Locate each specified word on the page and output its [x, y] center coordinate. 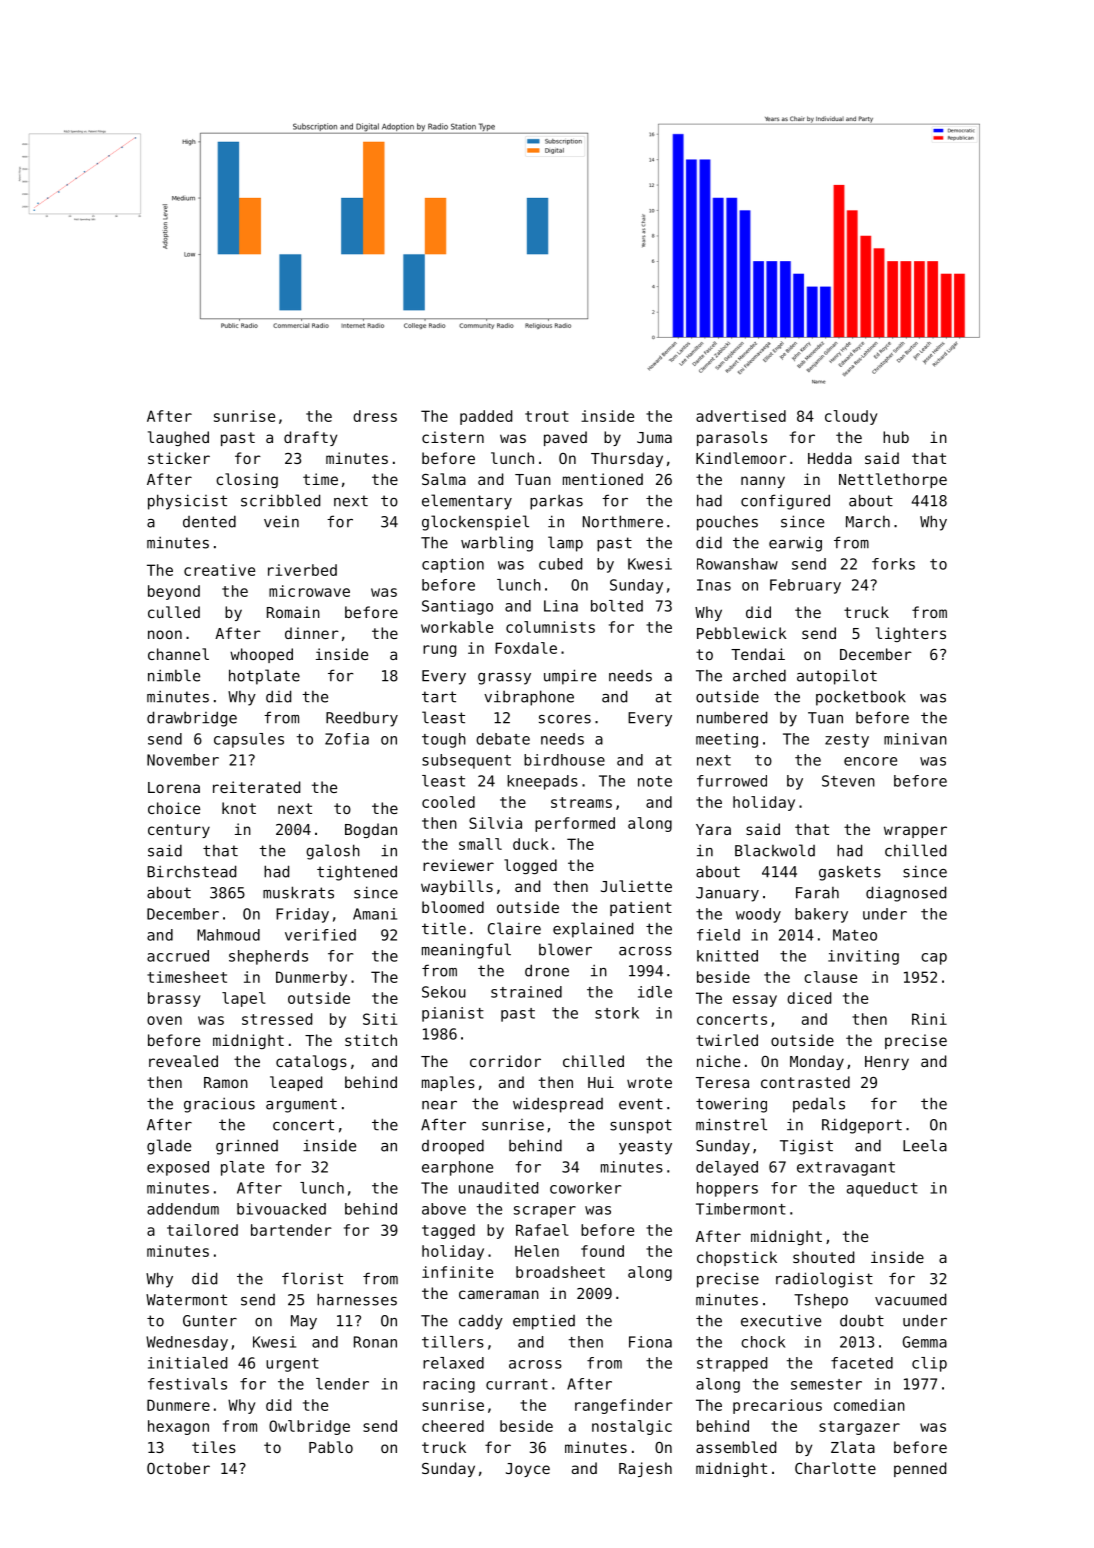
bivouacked [281, 1209]
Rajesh [645, 1469]
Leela [925, 1145]
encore [870, 761]
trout [547, 416]
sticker [179, 458]
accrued [178, 956]
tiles [214, 1447]
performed [575, 824]
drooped [453, 1147]
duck [531, 844]
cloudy [851, 417]
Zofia [347, 739]
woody [758, 915]
